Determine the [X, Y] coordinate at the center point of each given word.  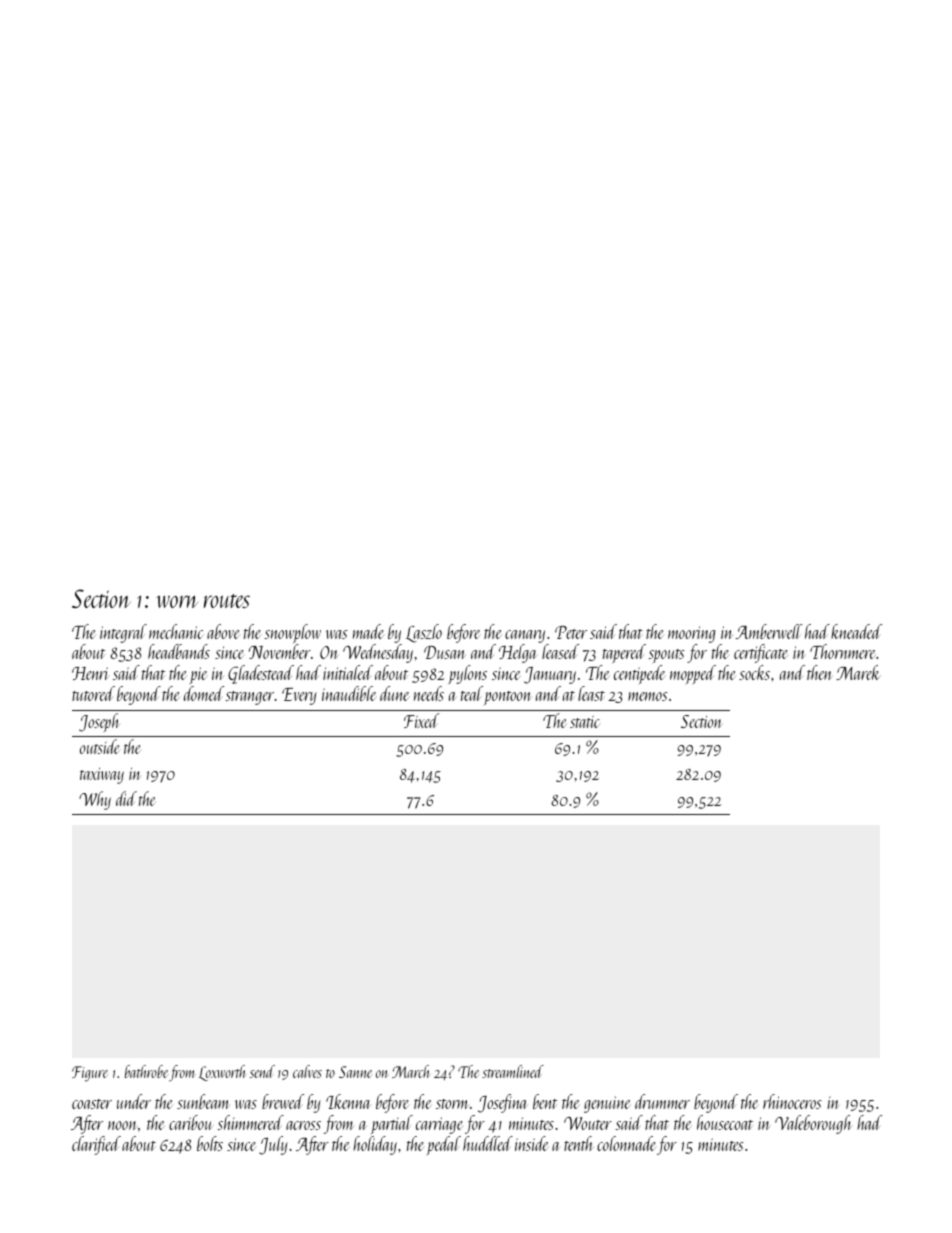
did [126, 798]
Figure [90, 1074]
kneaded [856, 631]
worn [178, 601]
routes [227, 601]
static [585, 722]
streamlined [513, 1071]
